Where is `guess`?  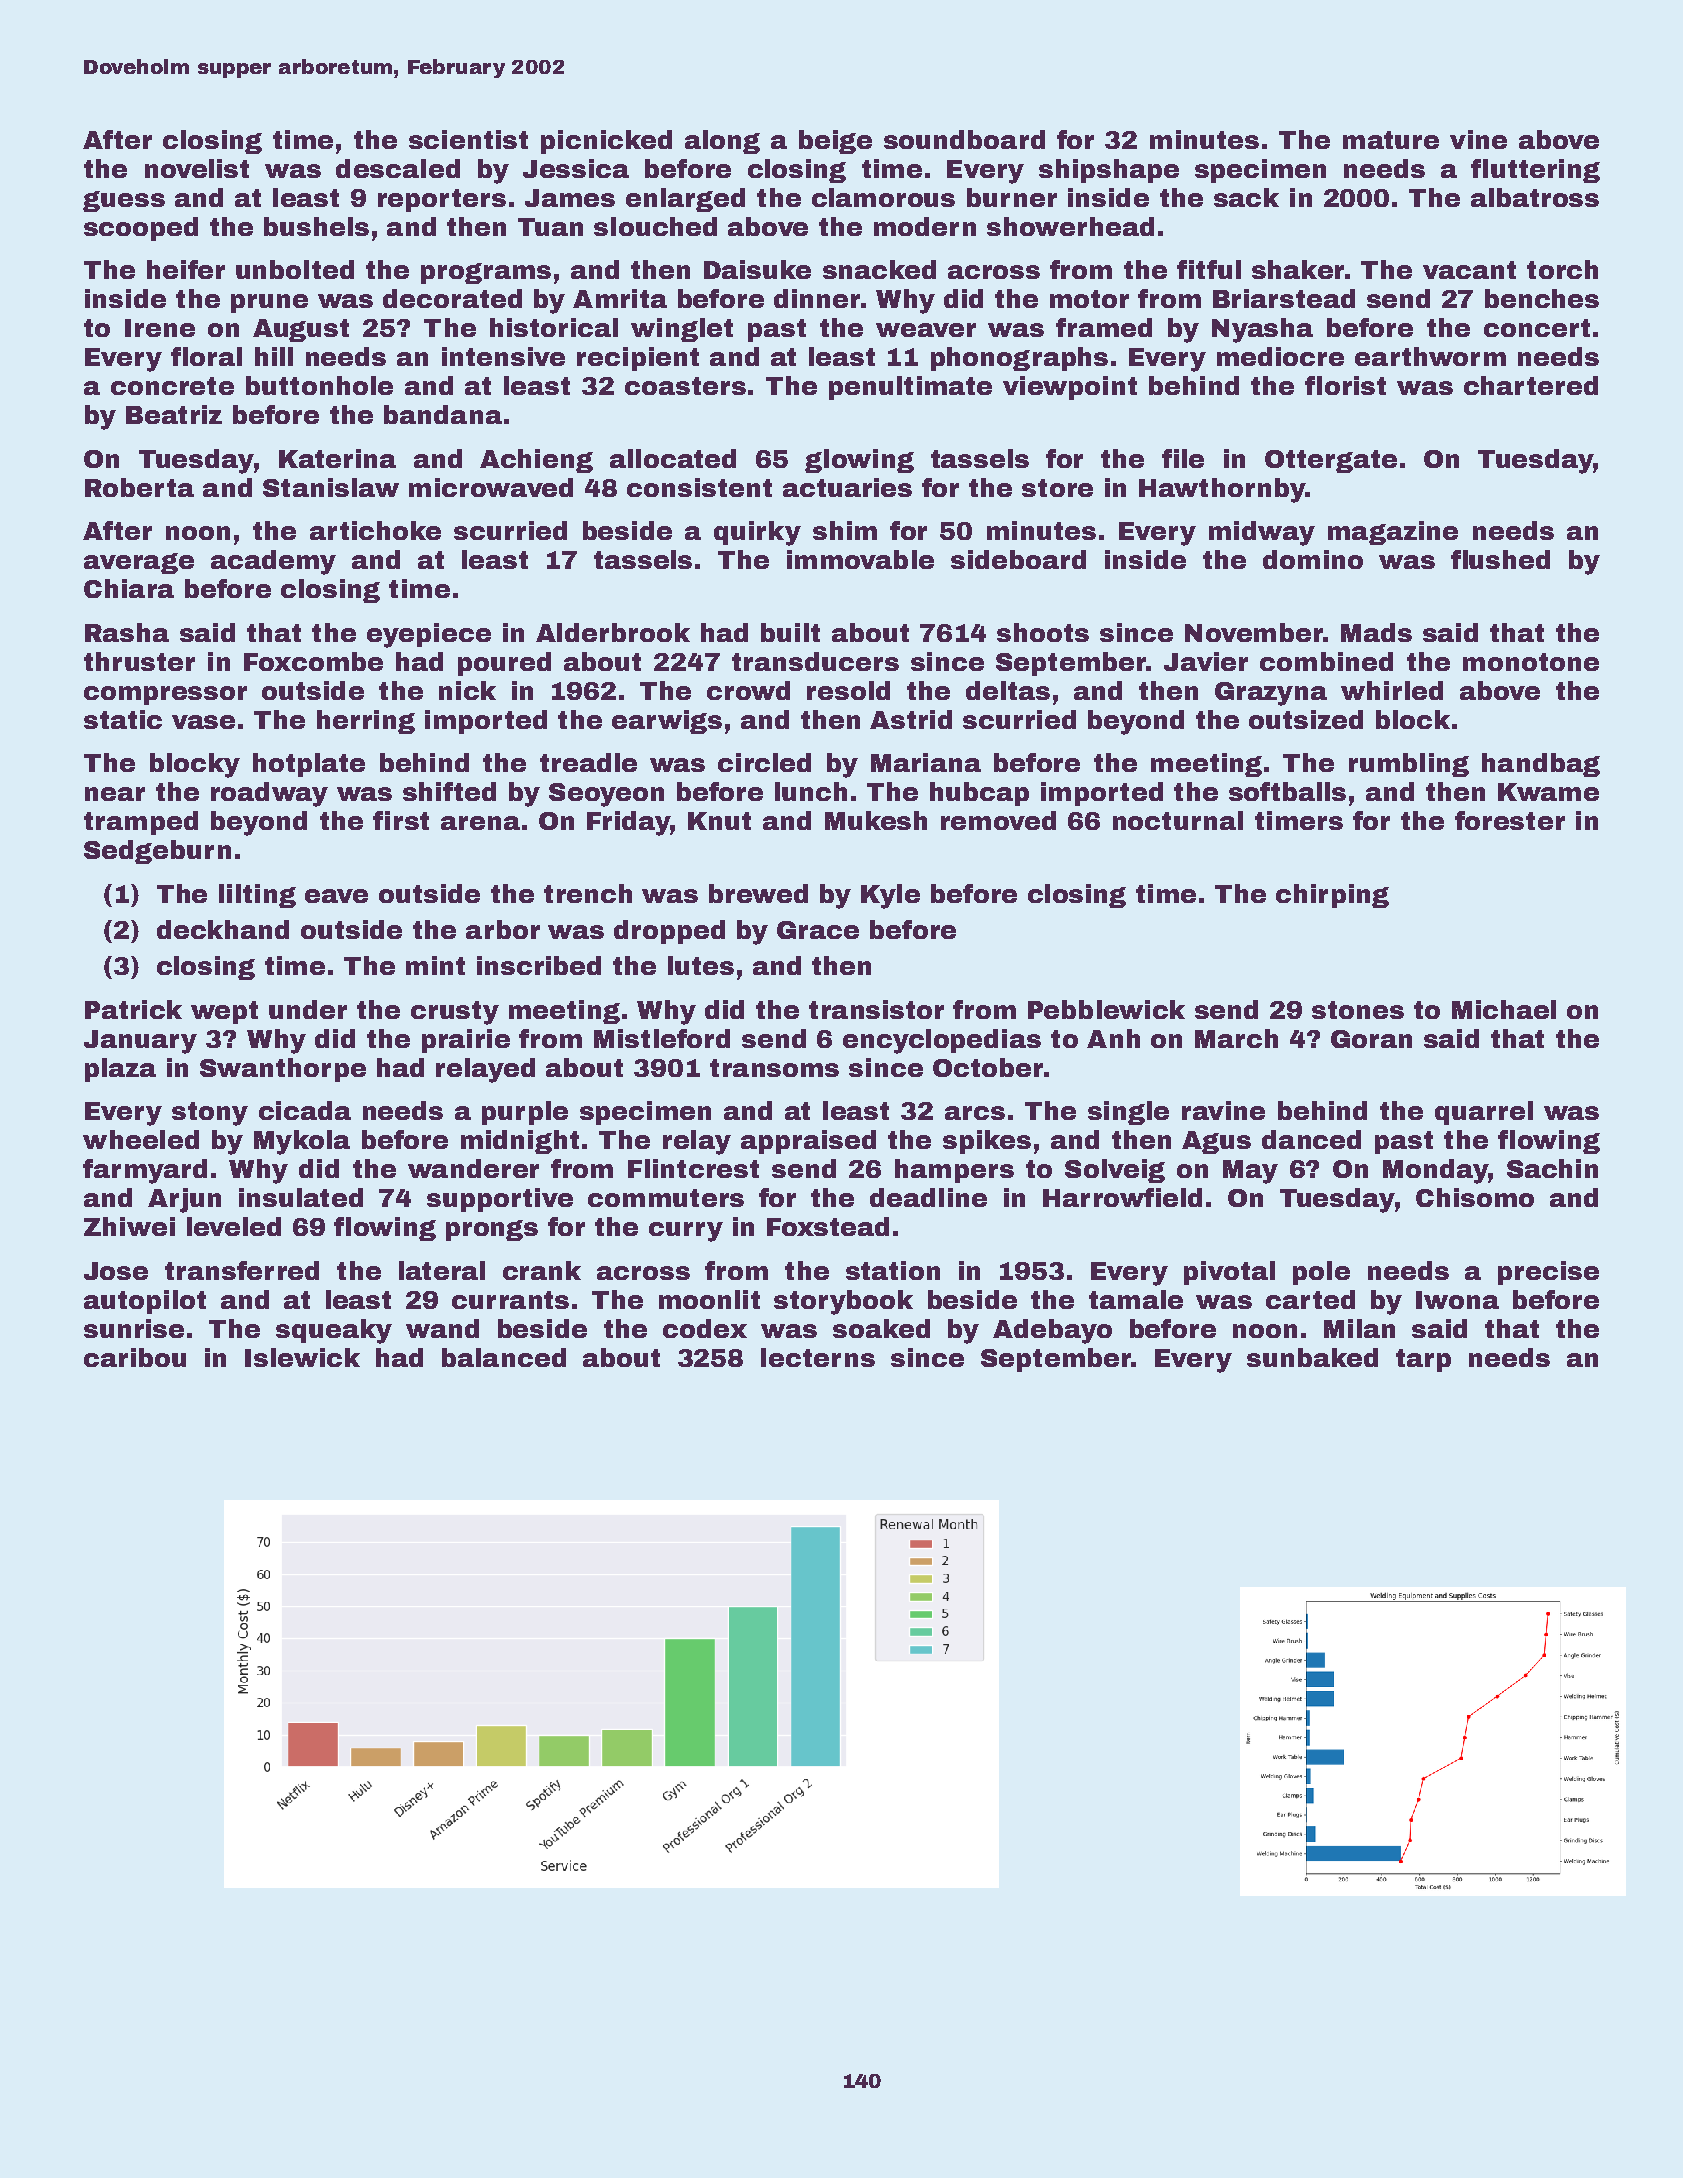
guess is located at coordinates (124, 201).
